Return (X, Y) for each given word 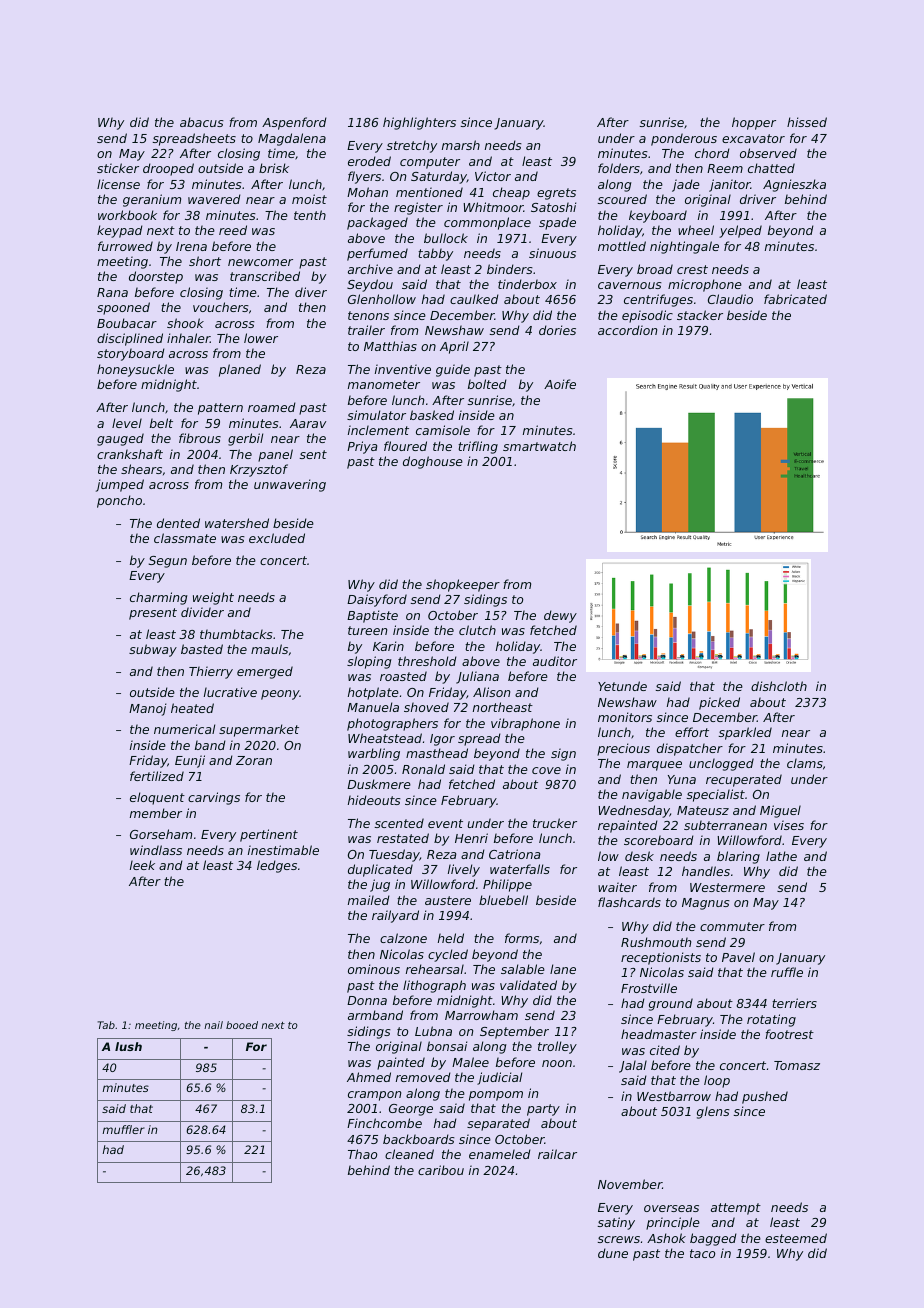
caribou (441, 1170)
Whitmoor (493, 207)
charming (159, 598)
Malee (470, 1062)
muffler (123, 1129)
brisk (274, 168)
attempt (736, 1209)
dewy (560, 616)
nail (213, 1025)
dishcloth (779, 686)
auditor (555, 661)
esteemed (796, 1238)
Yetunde (622, 686)
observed (768, 153)
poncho (119, 501)
